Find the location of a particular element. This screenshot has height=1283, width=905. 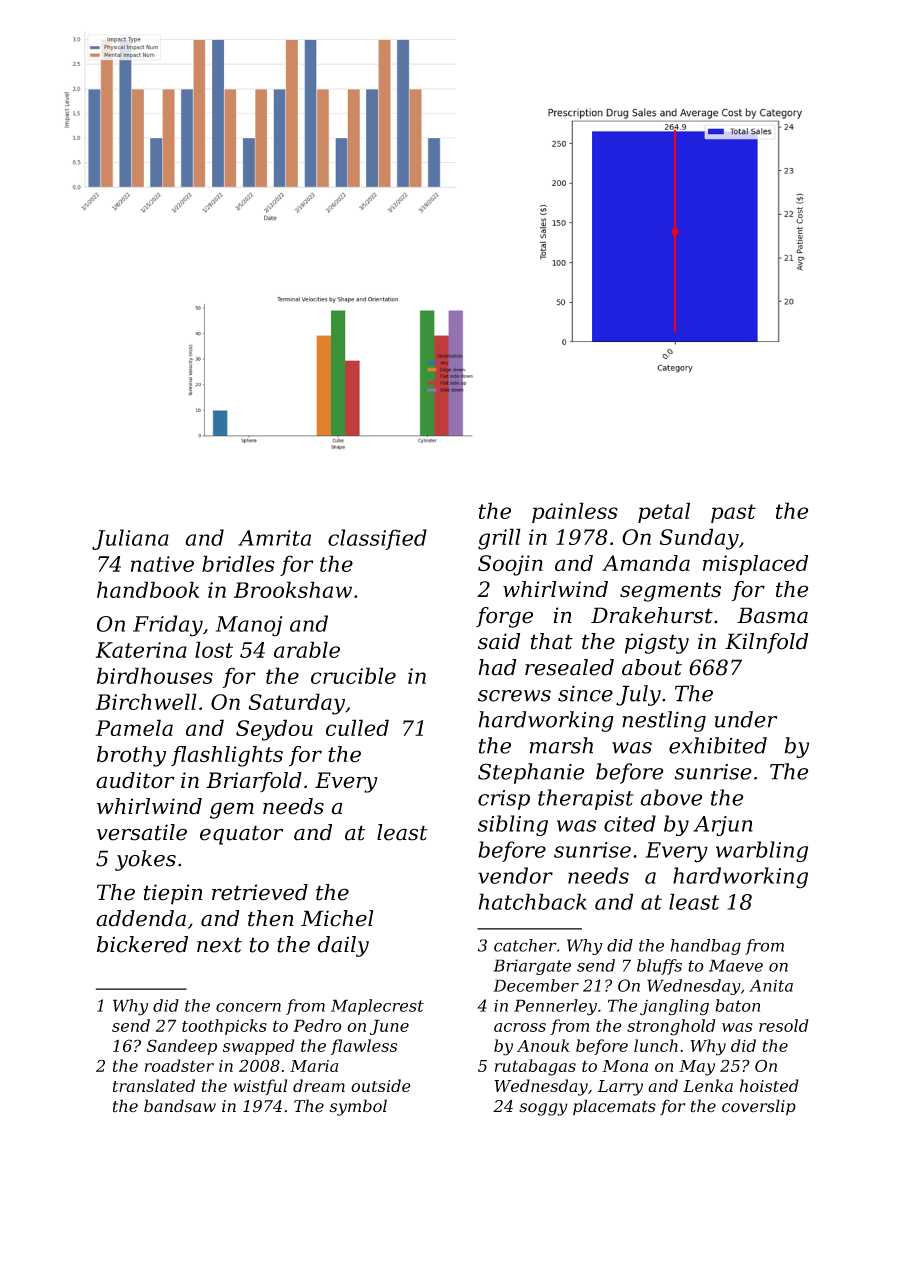

Arjun is located at coordinates (723, 826).
